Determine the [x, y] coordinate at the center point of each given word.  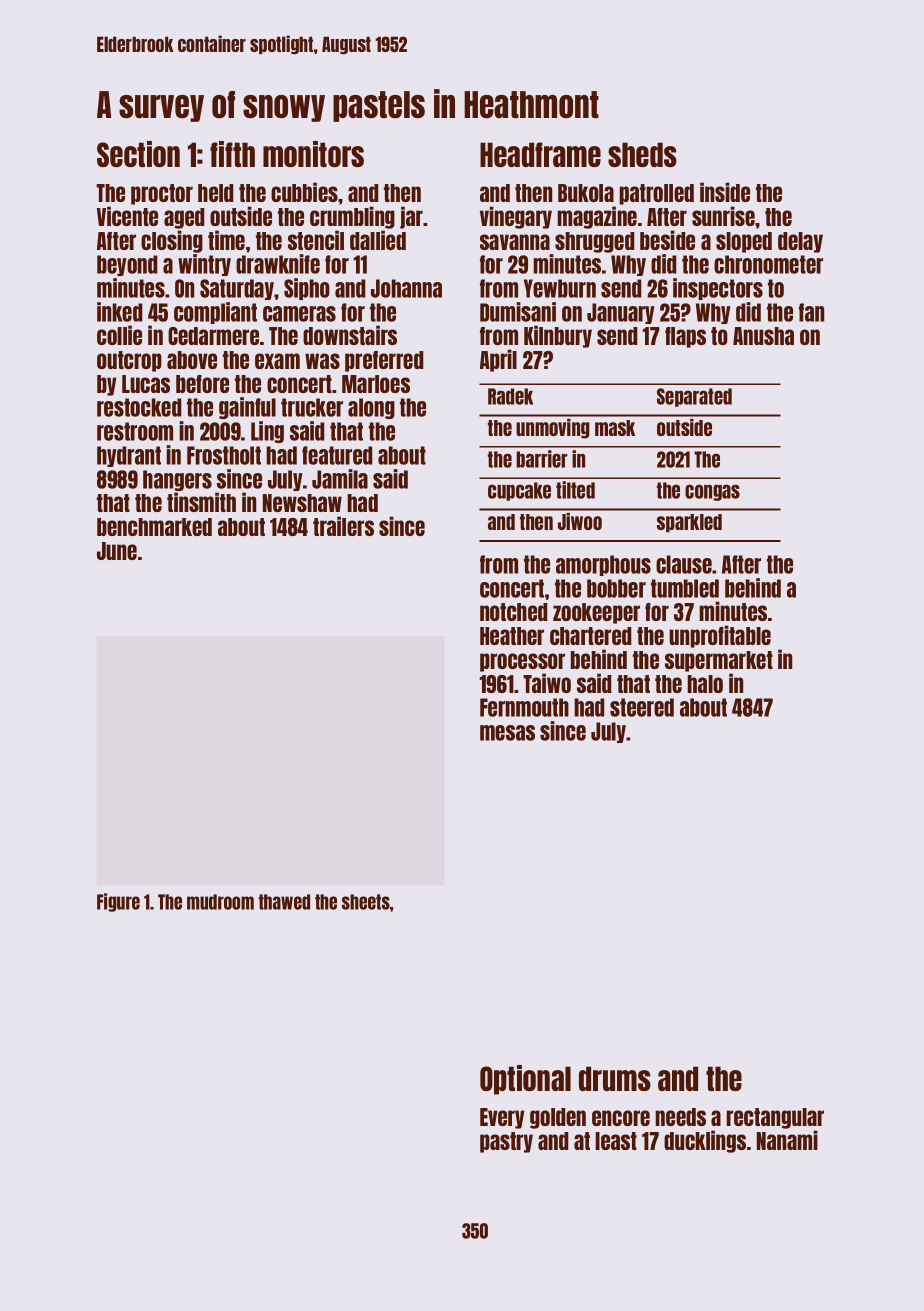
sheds [642, 154]
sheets [366, 902]
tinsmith [201, 502]
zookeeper [596, 613]
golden [558, 1118]
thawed [284, 902]
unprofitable [720, 636]
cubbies [304, 192]
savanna [515, 242]
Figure [118, 902]
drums [615, 1078]
